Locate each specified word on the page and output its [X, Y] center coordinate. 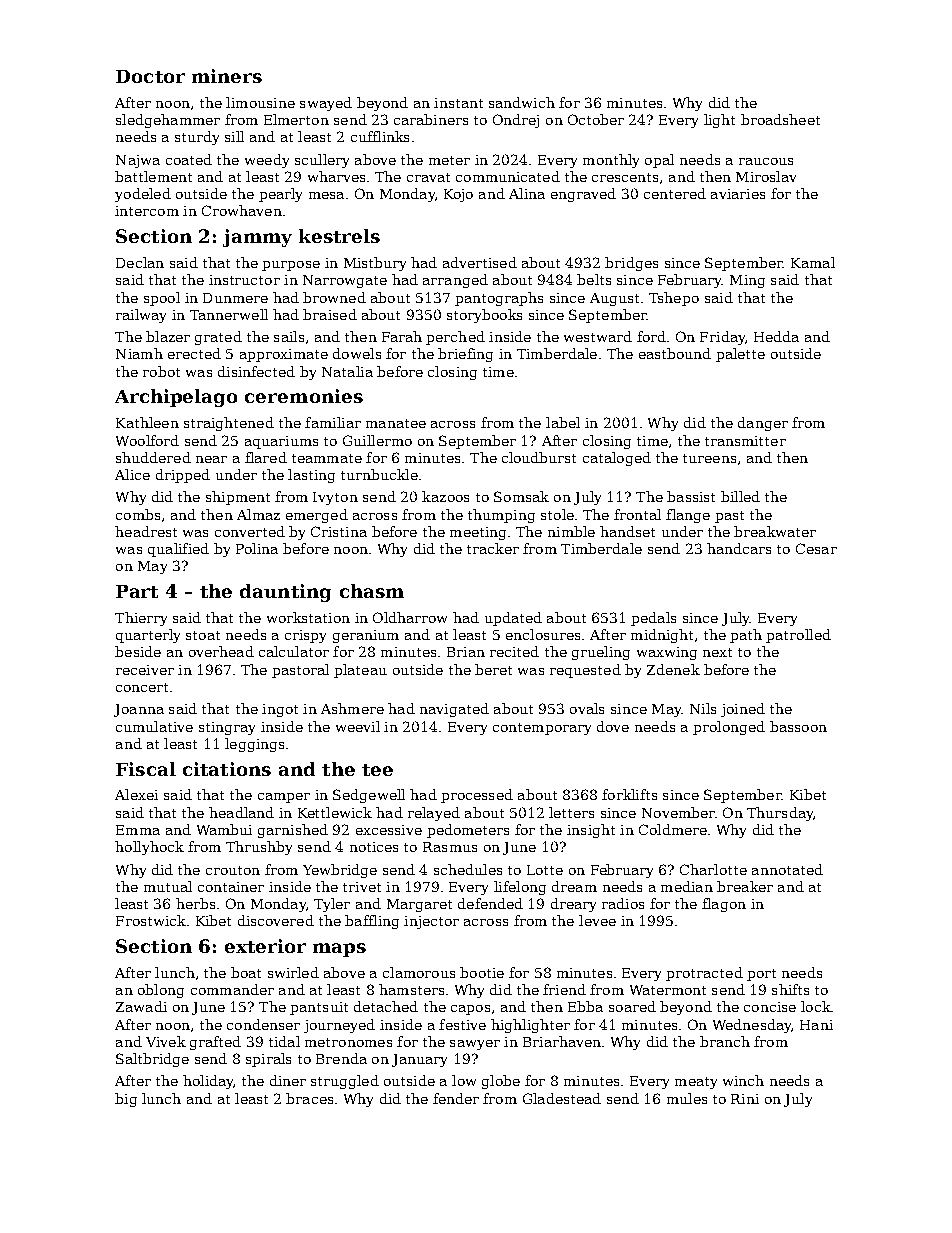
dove [613, 726]
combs [138, 514]
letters [571, 812]
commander [232, 989]
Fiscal [146, 769]
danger [763, 424]
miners [227, 76]
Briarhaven [562, 1041]
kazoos [445, 496]
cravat [428, 177]
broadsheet [780, 119]
